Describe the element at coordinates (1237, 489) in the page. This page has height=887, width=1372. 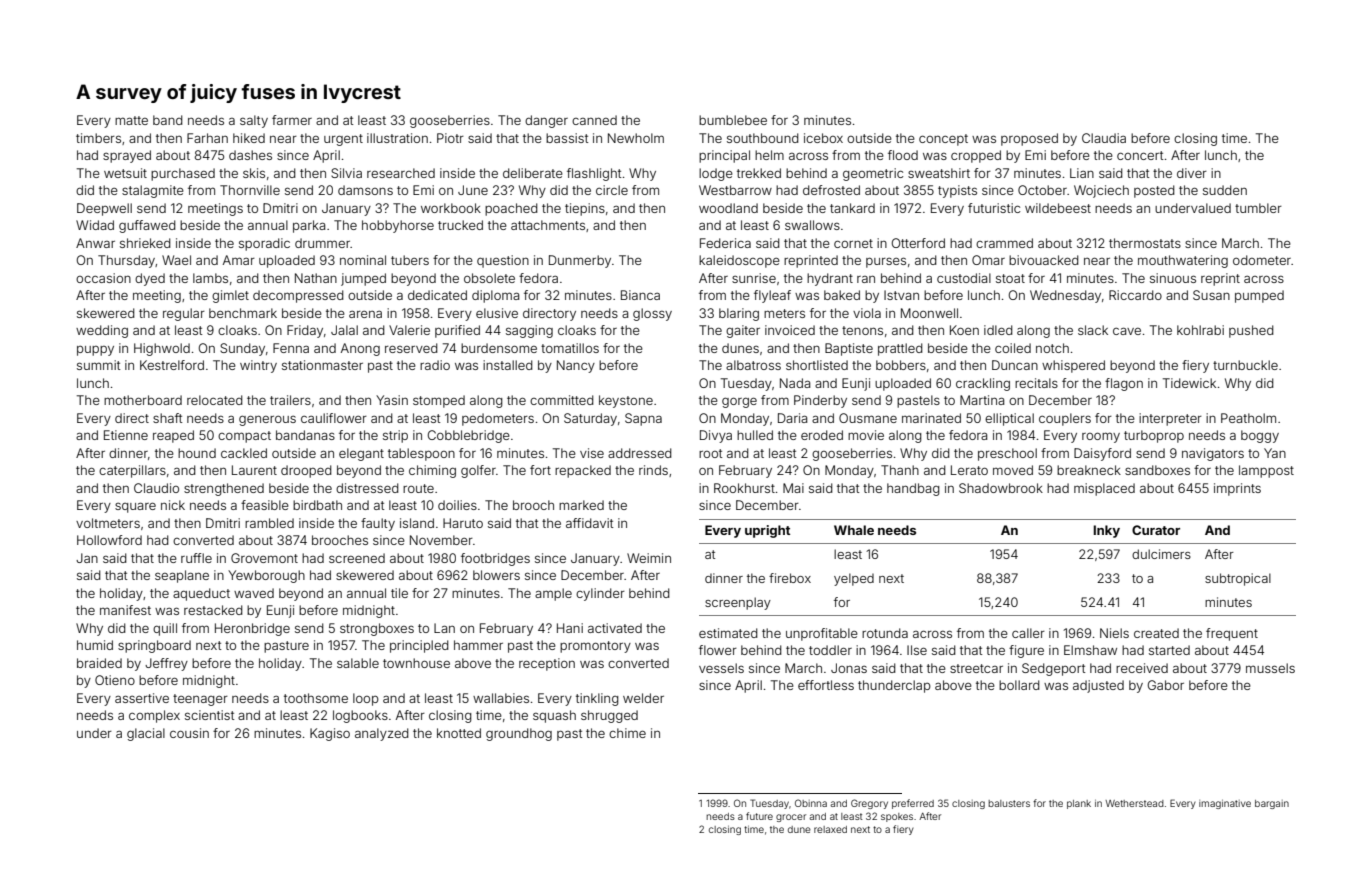
I see `imprints` at that location.
